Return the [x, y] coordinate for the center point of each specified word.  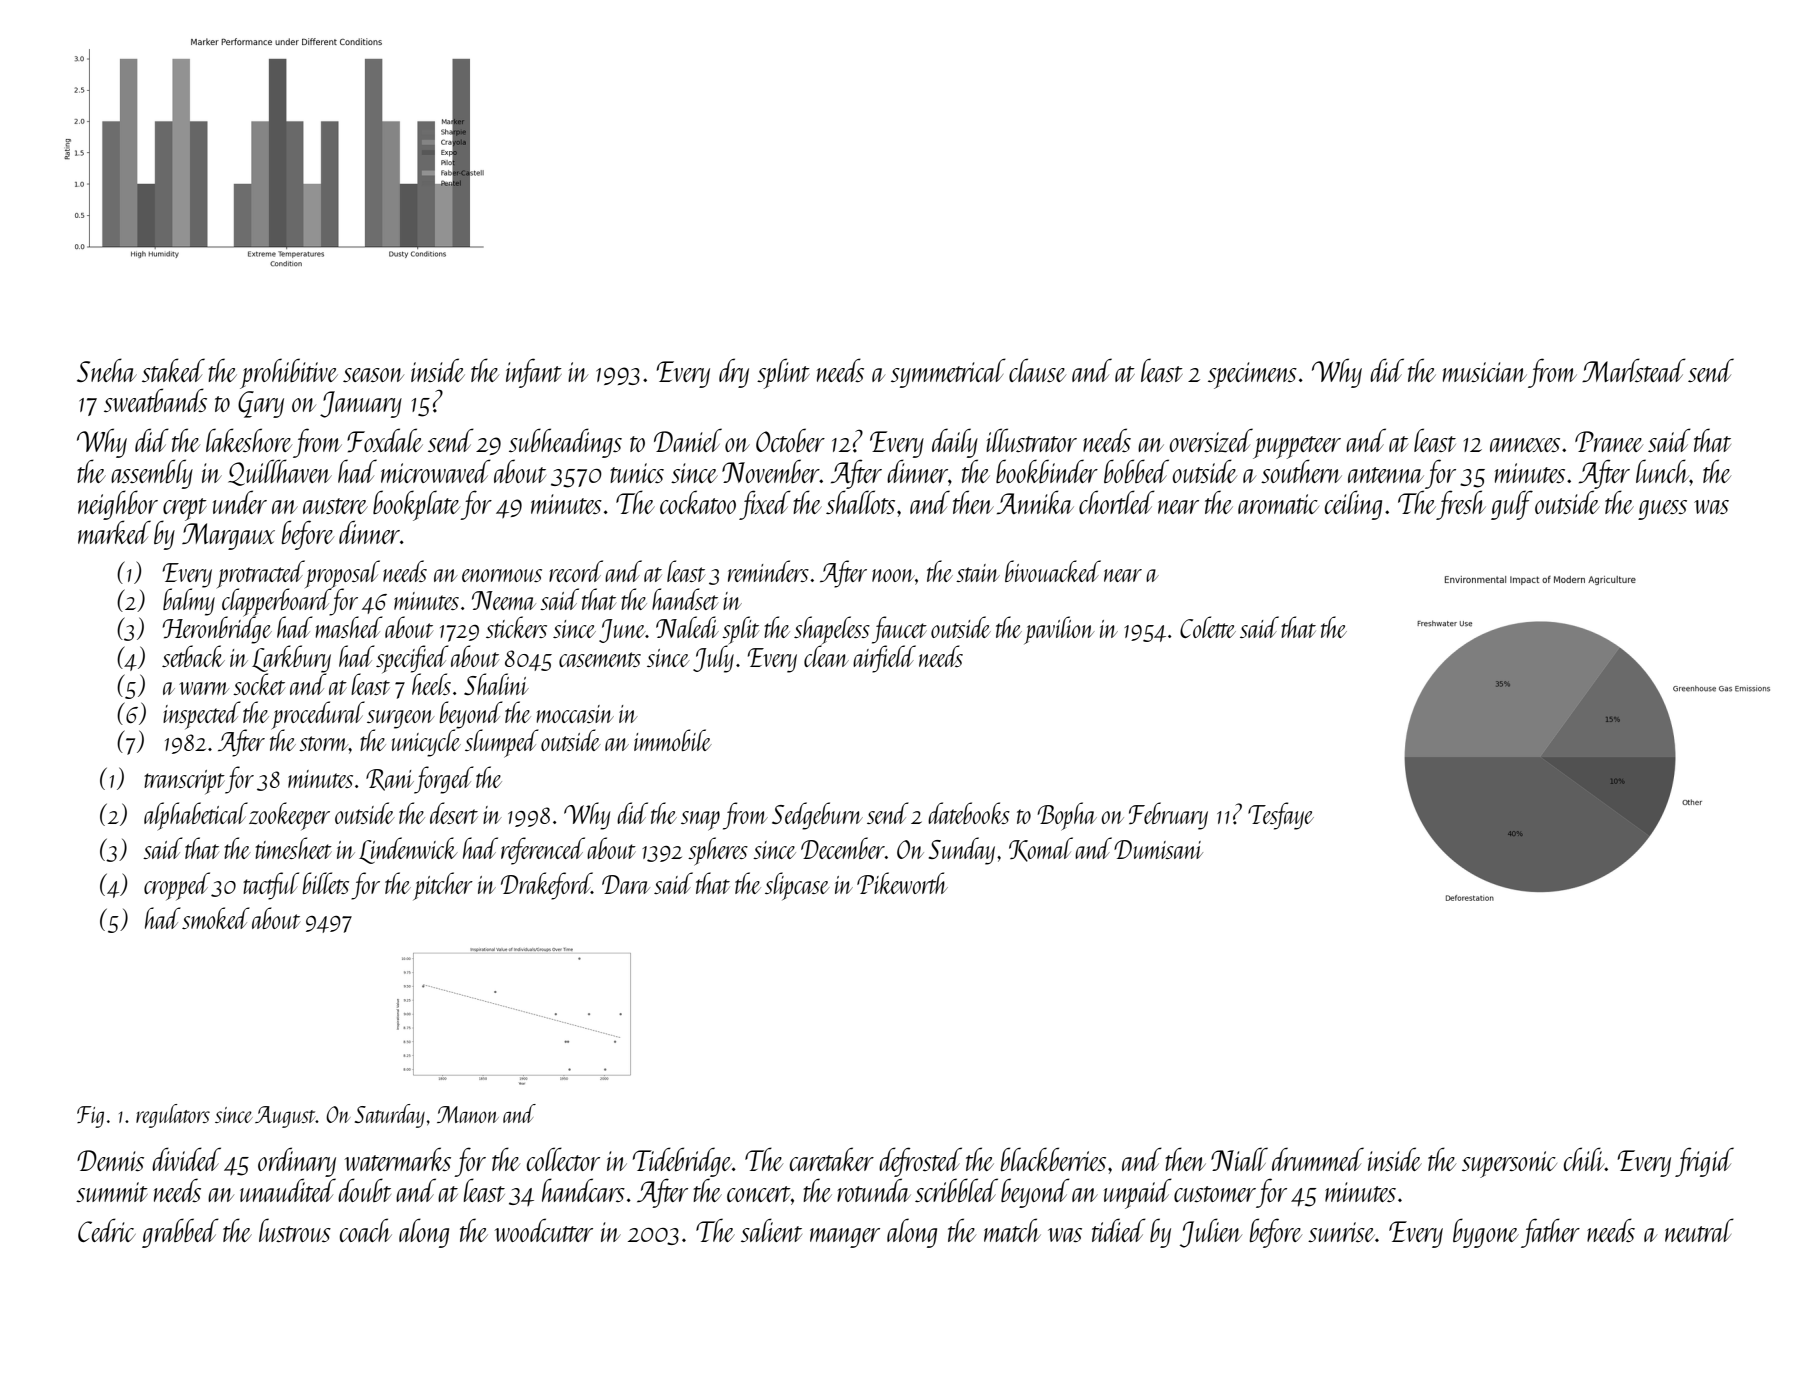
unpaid [1138, 1193]
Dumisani [1158, 849]
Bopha [1067, 816]
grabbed [180, 1233]
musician [1485, 372]
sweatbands [155, 400]
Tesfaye [1281, 816]
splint [783, 373]
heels [431, 684]
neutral [1699, 1230]
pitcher [443, 886]
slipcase [797, 886]
